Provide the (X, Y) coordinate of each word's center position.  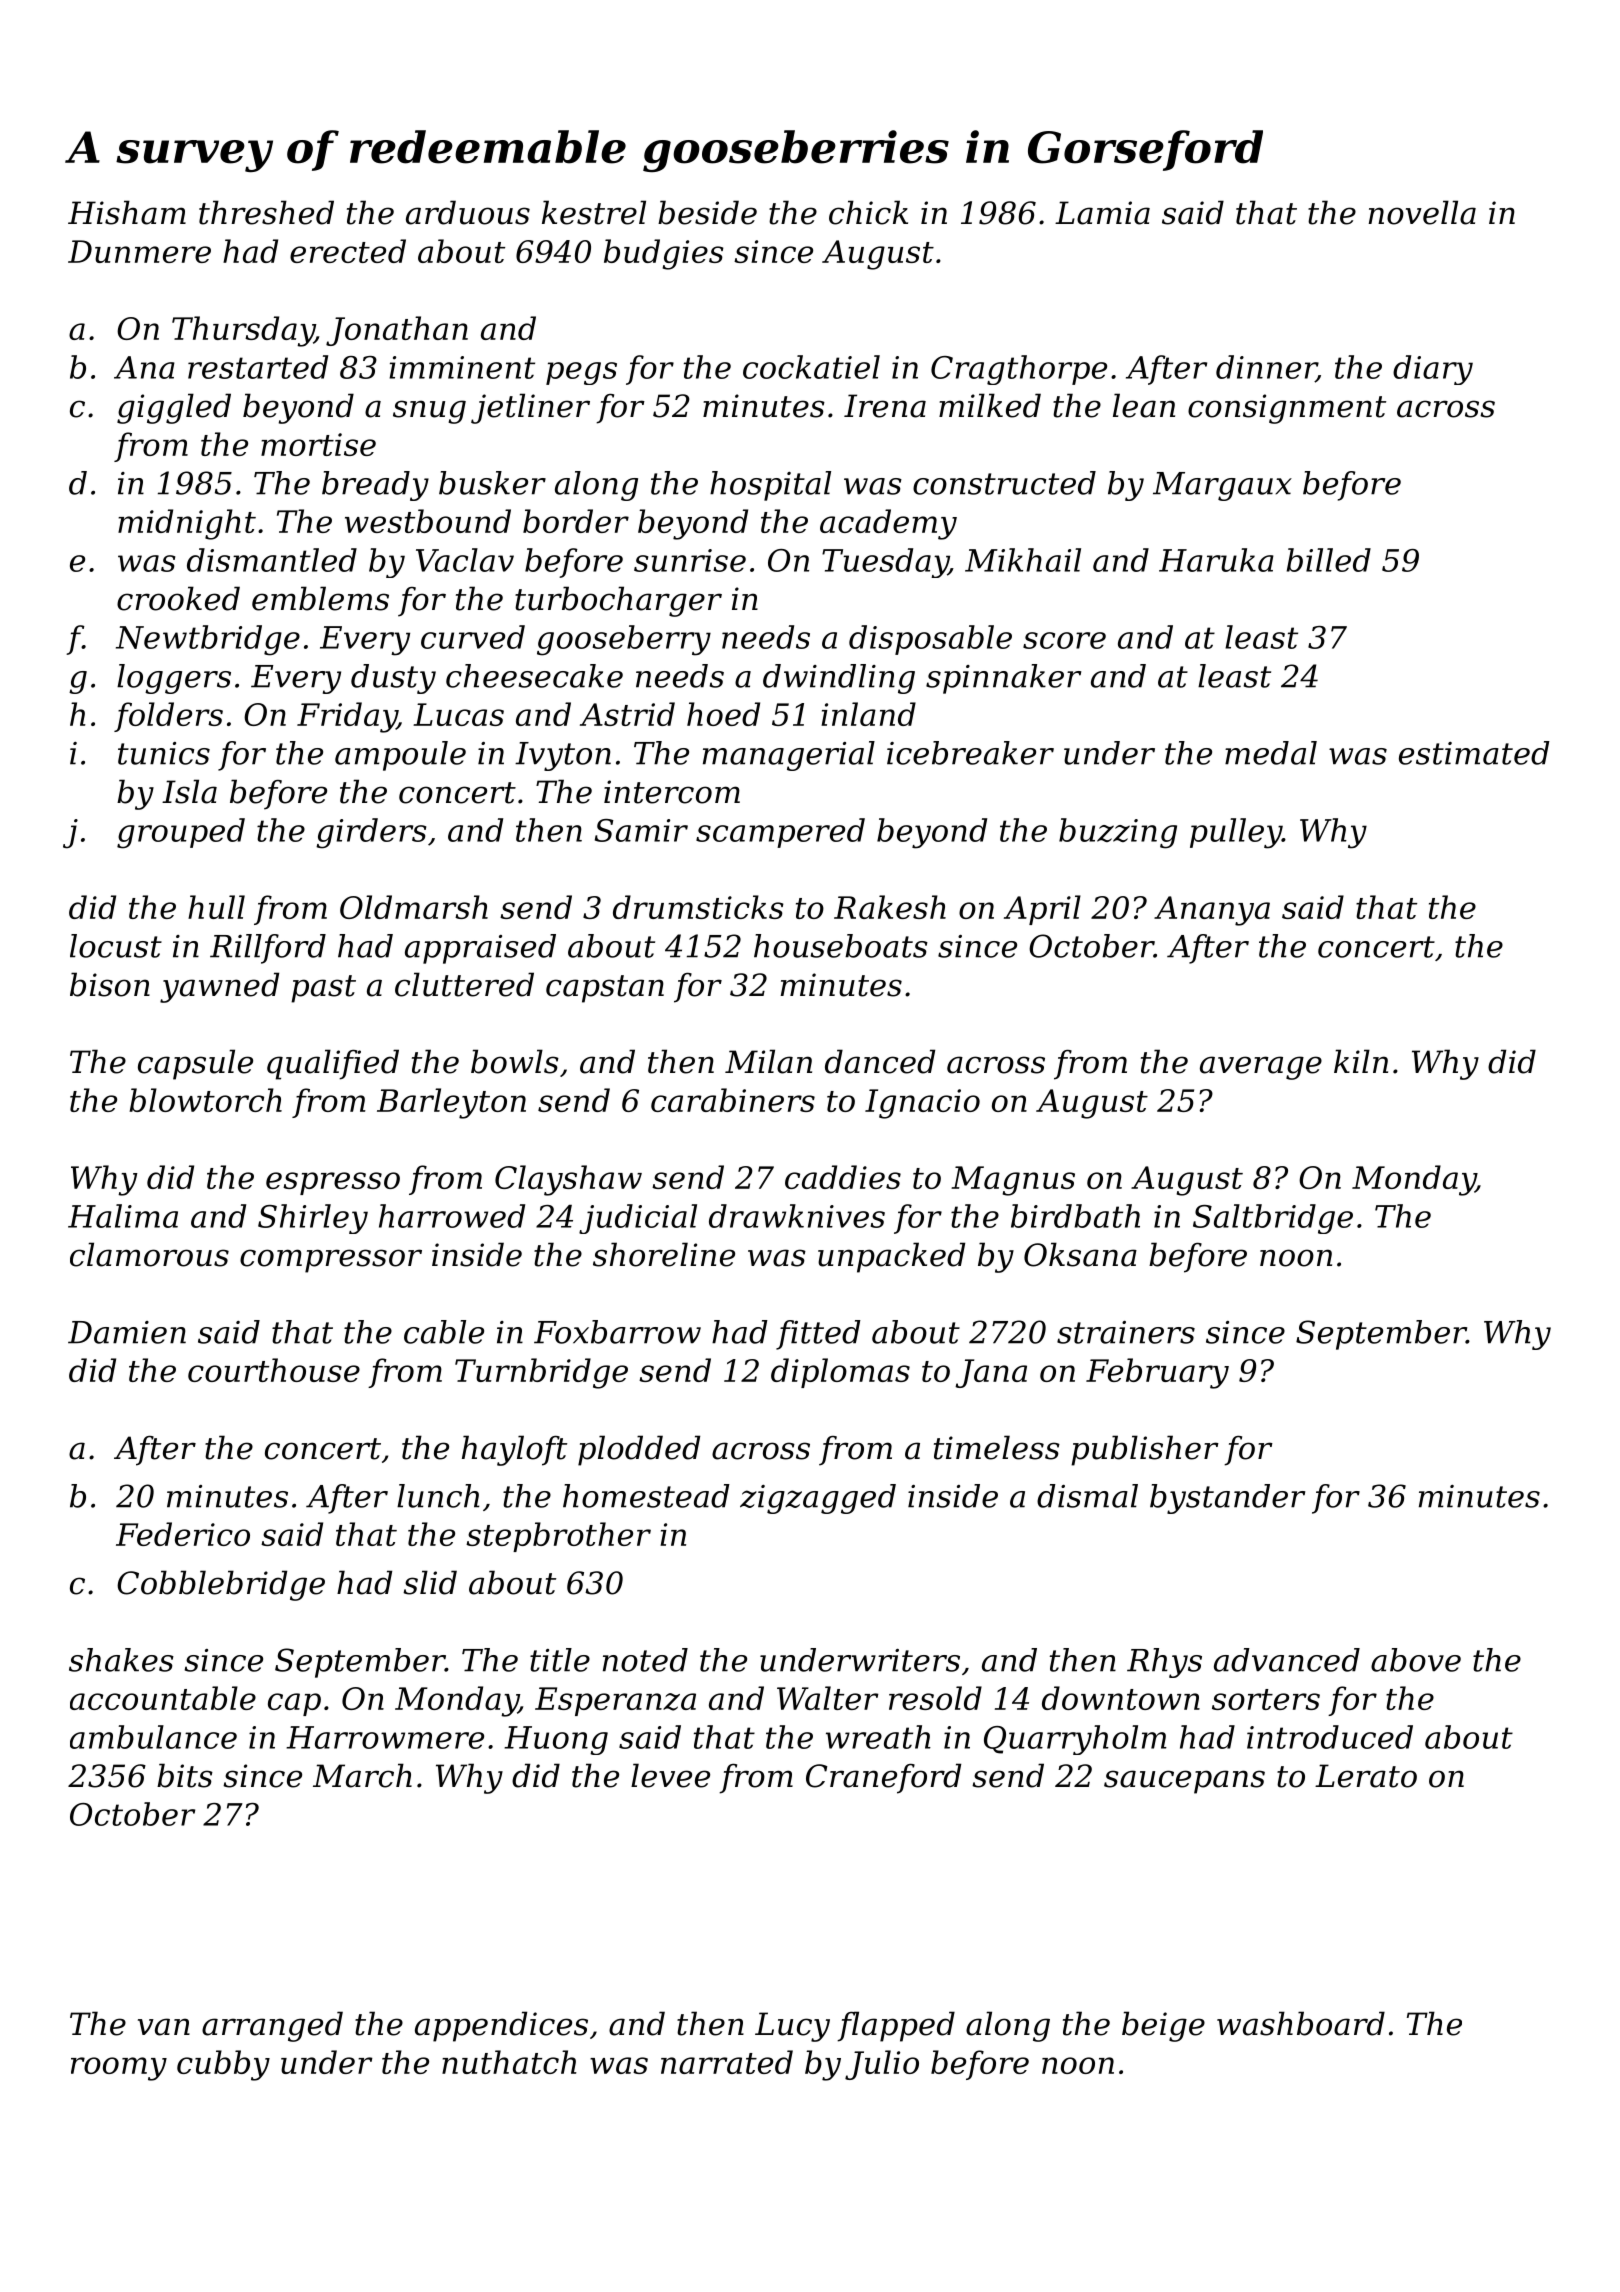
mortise (318, 444)
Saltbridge (1273, 1219)
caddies (843, 1177)
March (362, 1775)
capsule (195, 1064)
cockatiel (811, 367)
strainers (1126, 1332)
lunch (438, 1496)
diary (1433, 370)
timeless (997, 1447)
